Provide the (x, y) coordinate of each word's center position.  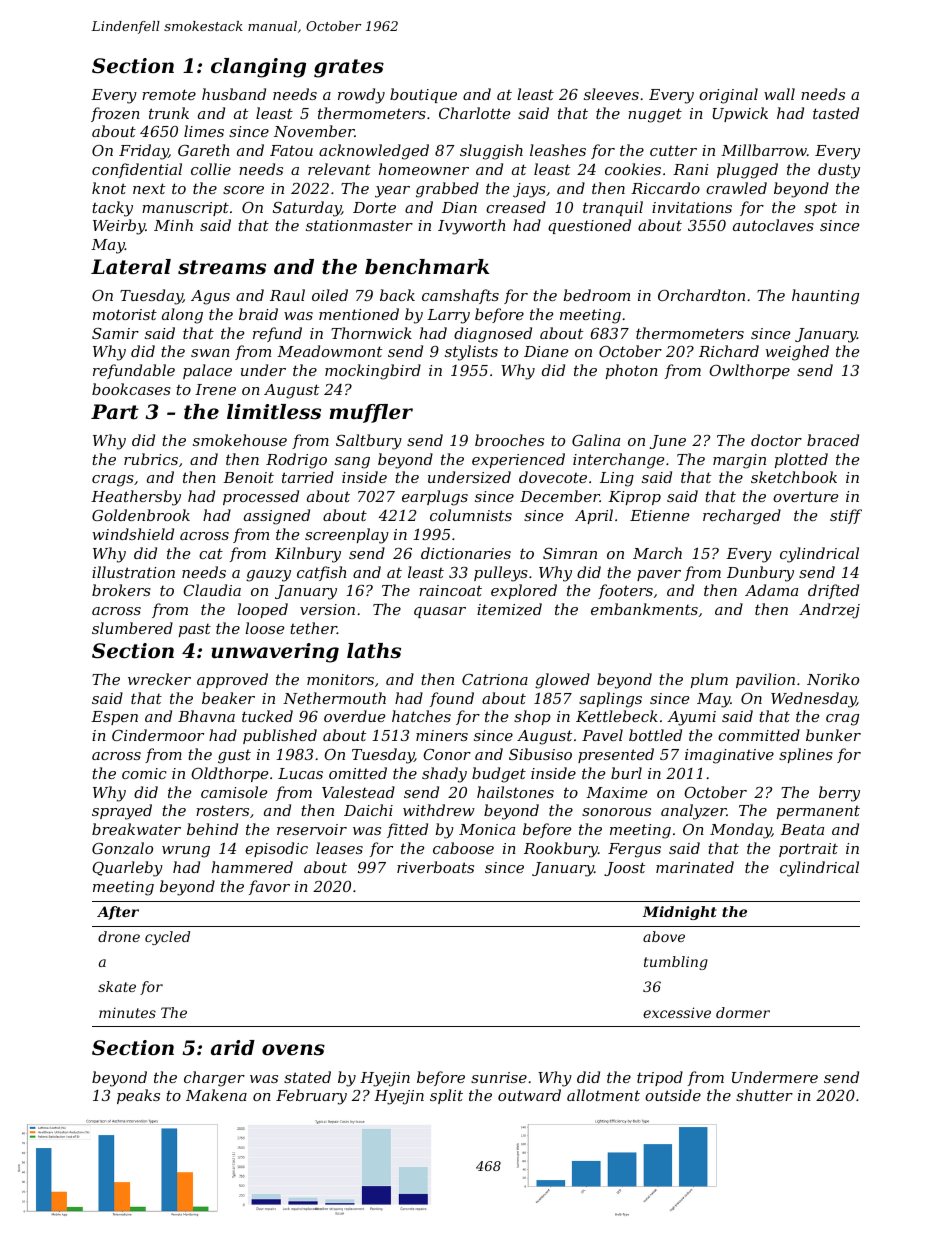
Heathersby (136, 498)
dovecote (553, 477)
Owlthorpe (749, 371)
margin (739, 461)
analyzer (694, 812)
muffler (371, 413)
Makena (216, 1095)
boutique (423, 95)
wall (779, 94)
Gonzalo (122, 848)
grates (349, 68)
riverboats (435, 867)
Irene (215, 389)
